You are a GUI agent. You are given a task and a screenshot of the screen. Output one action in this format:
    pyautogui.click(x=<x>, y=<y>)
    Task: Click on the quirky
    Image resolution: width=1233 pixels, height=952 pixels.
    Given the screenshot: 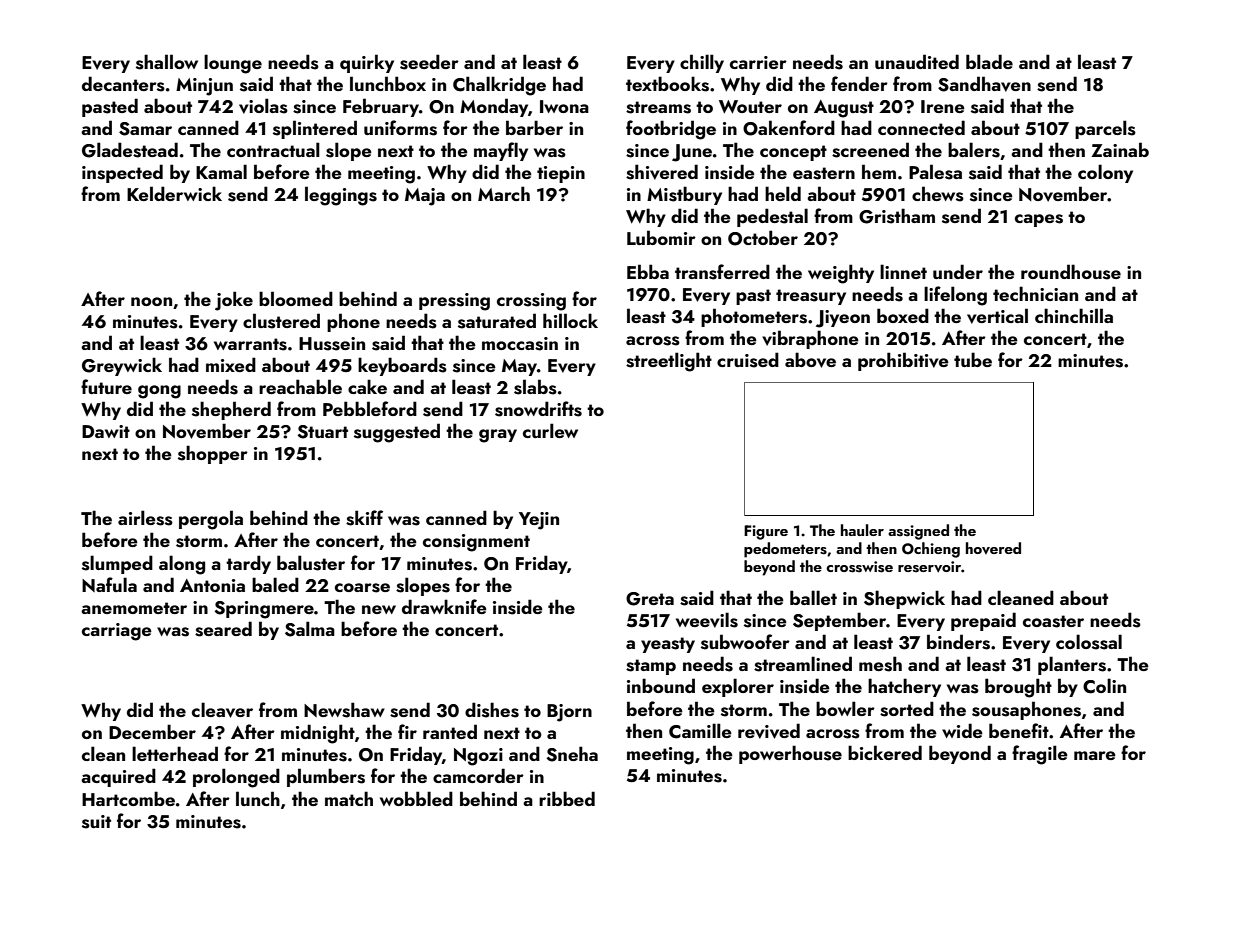 What is the action you would take?
    pyautogui.click(x=367, y=63)
